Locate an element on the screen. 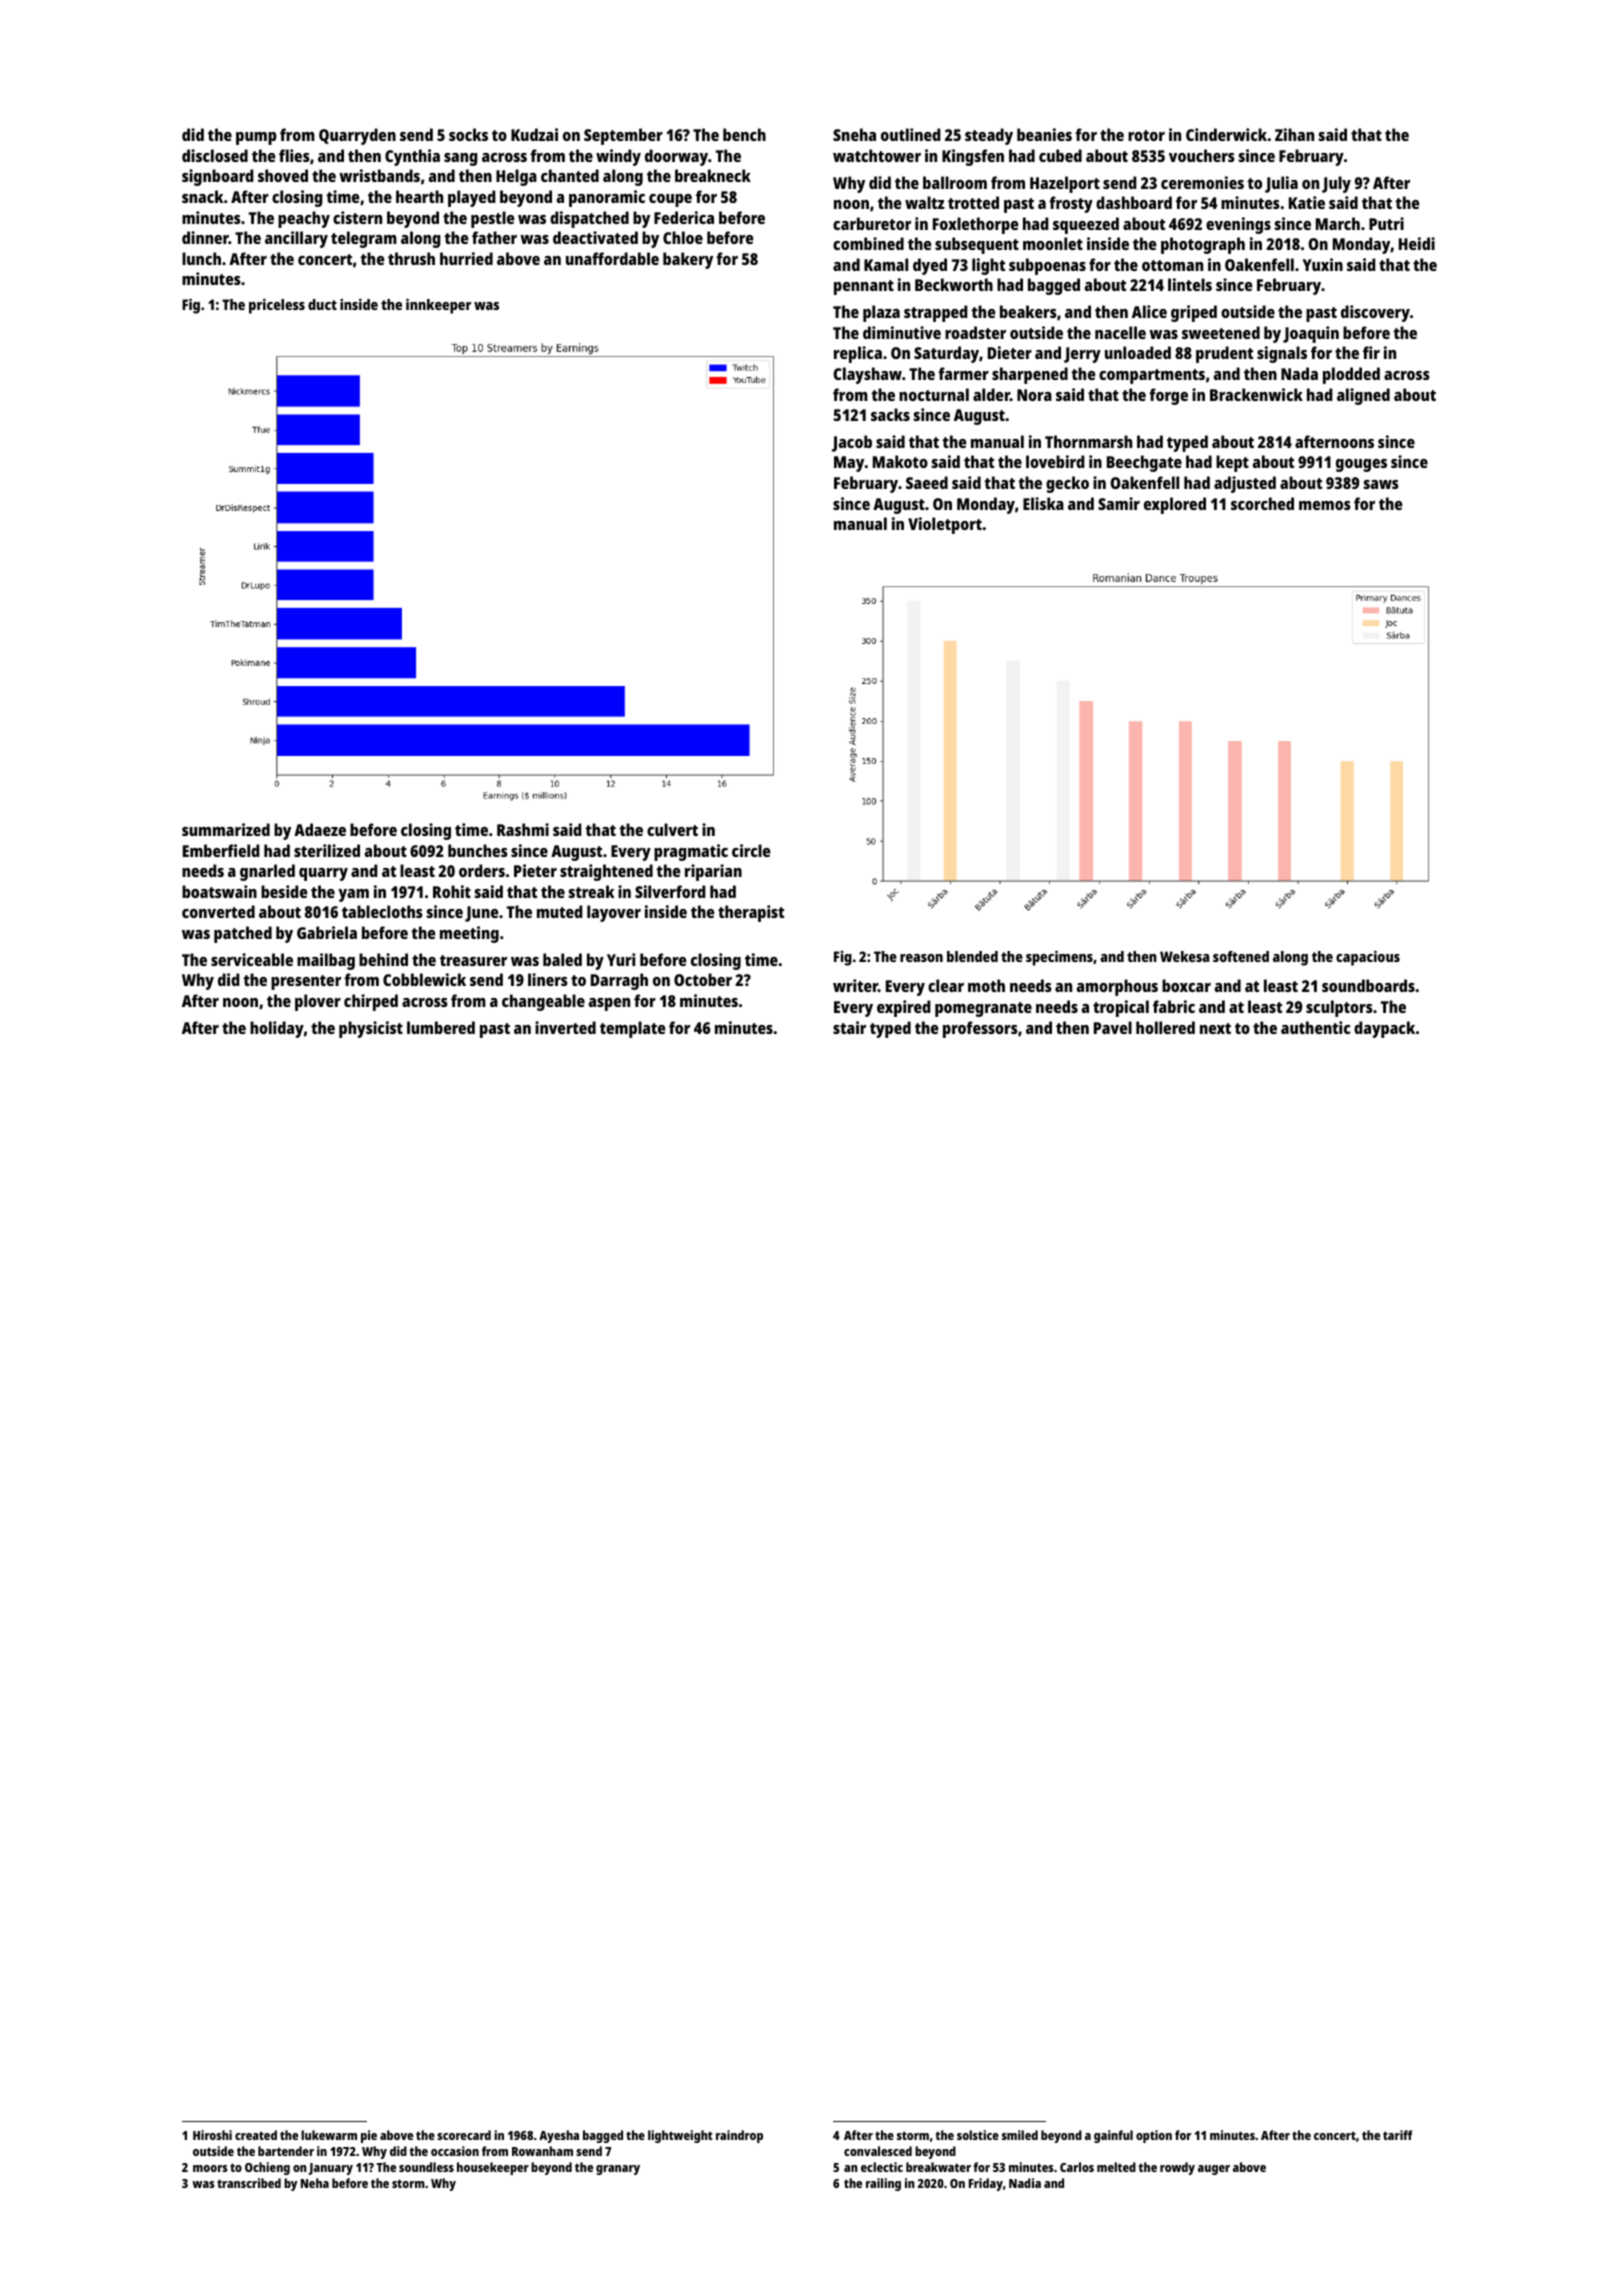  Pavel is located at coordinates (1113, 1027).
